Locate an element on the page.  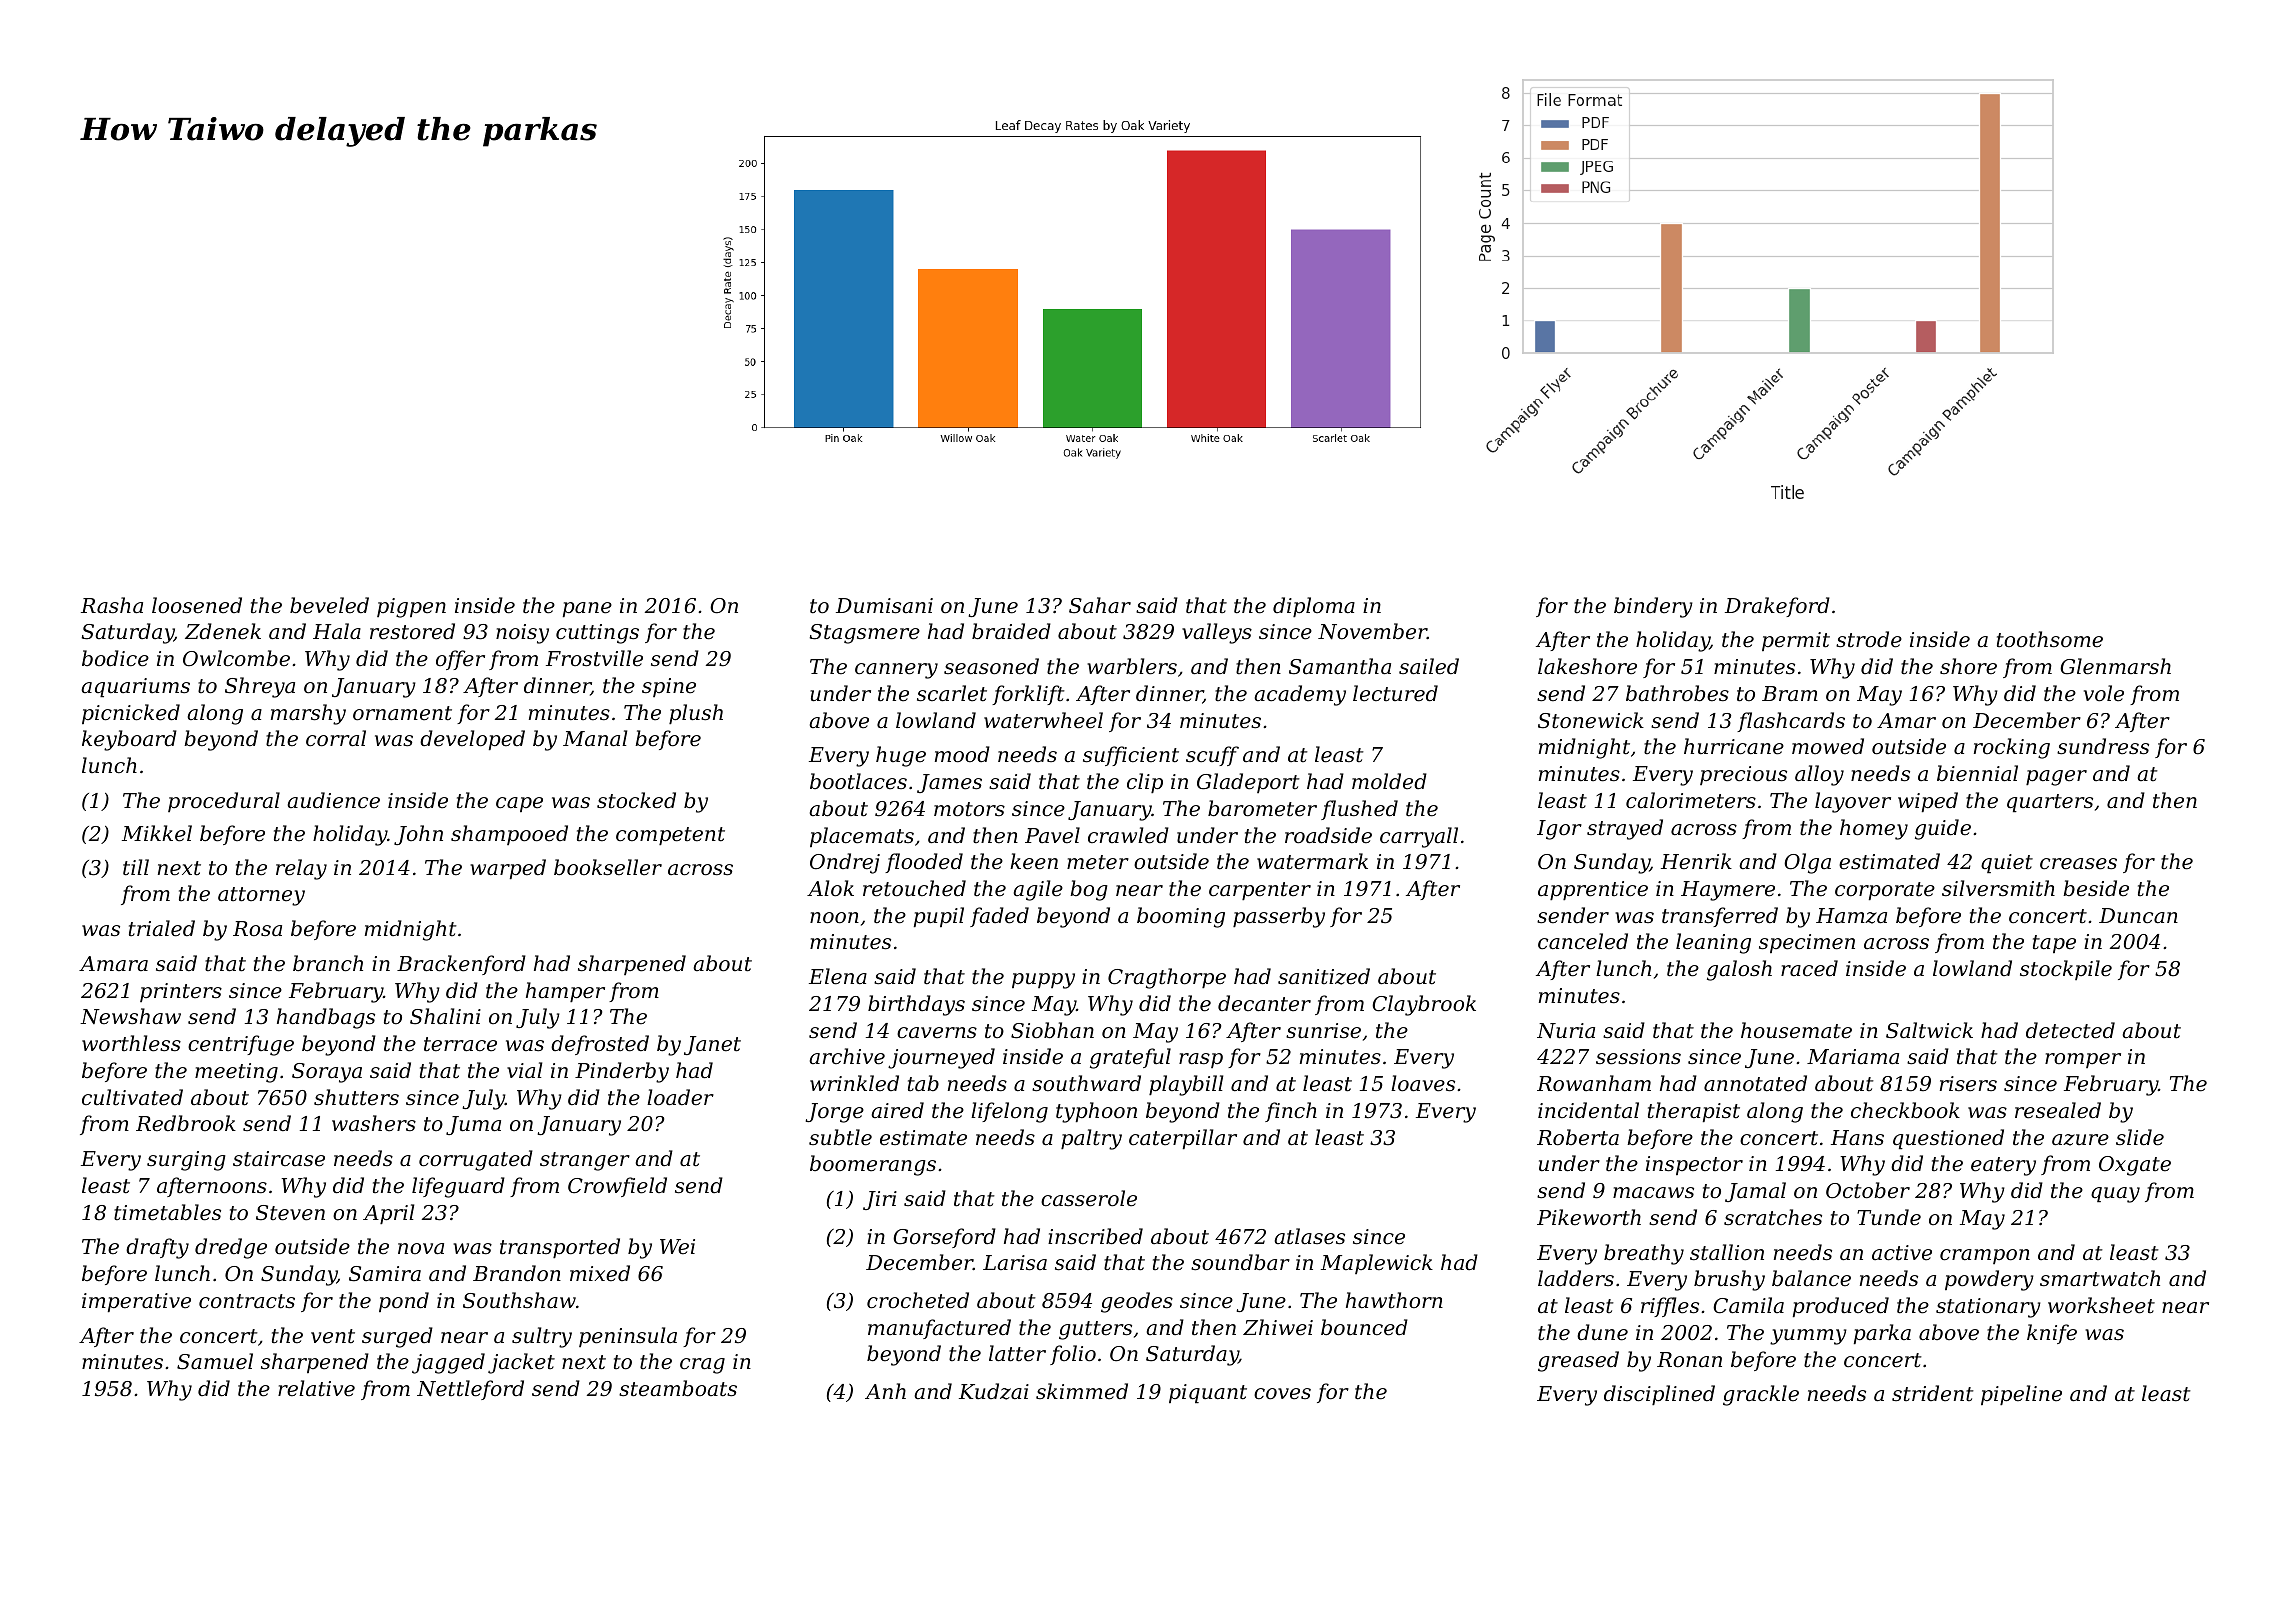
relative is located at coordinates (316, 1388).
